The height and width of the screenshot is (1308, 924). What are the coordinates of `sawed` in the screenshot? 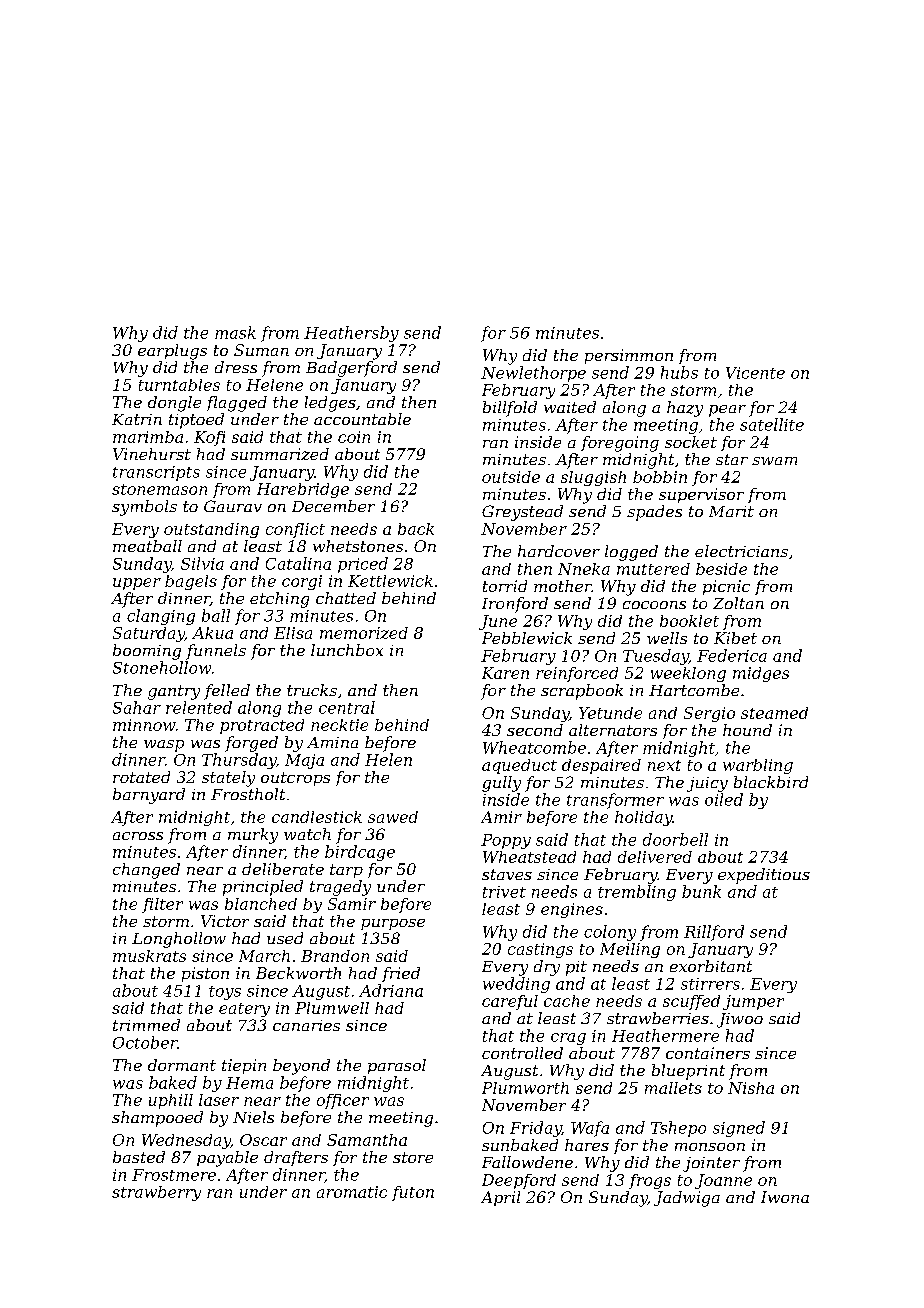 It's located at (393, 817).
